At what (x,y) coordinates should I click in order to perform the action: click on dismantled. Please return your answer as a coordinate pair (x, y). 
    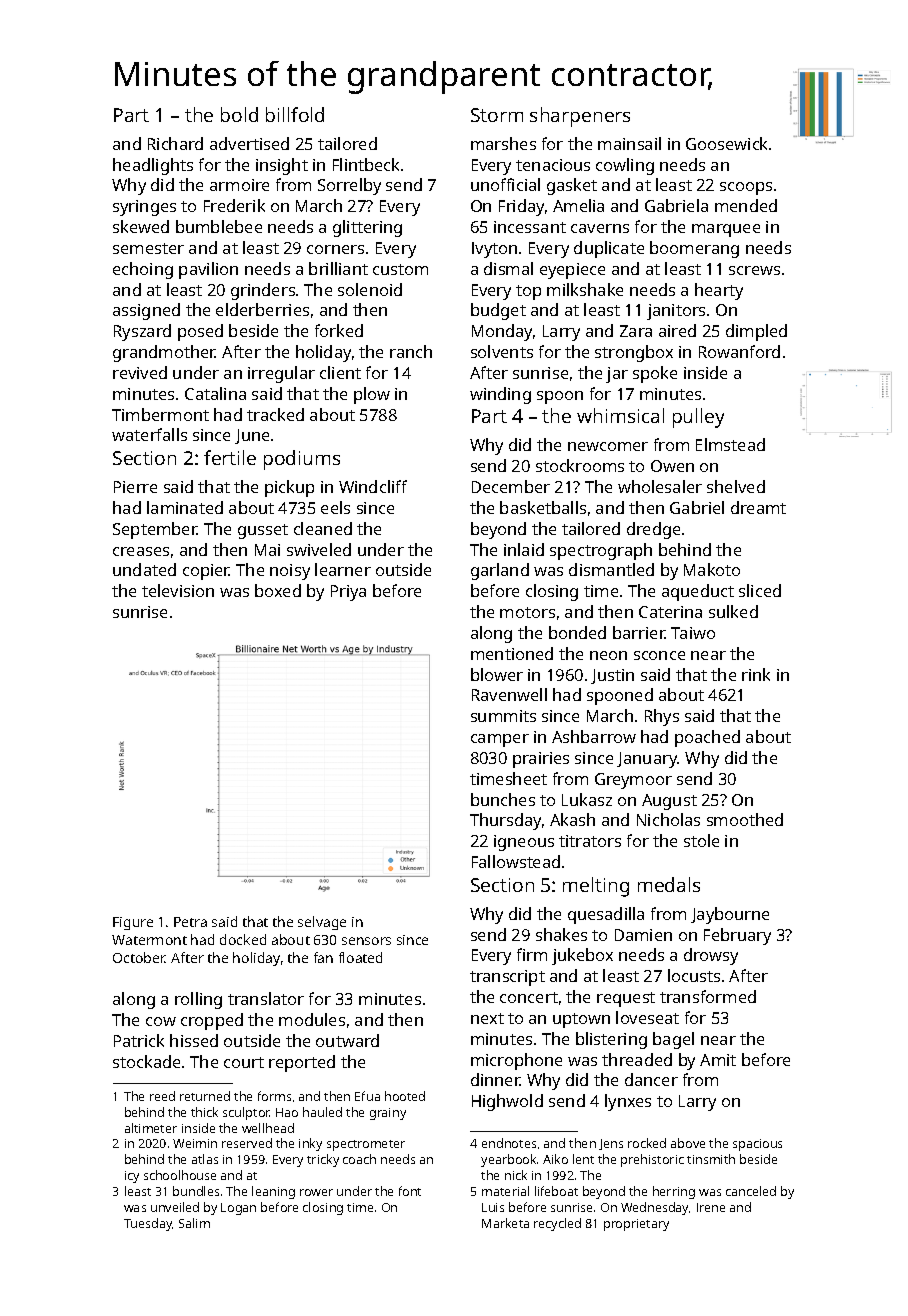
    Looking at the image, I should click on (611, 569).
